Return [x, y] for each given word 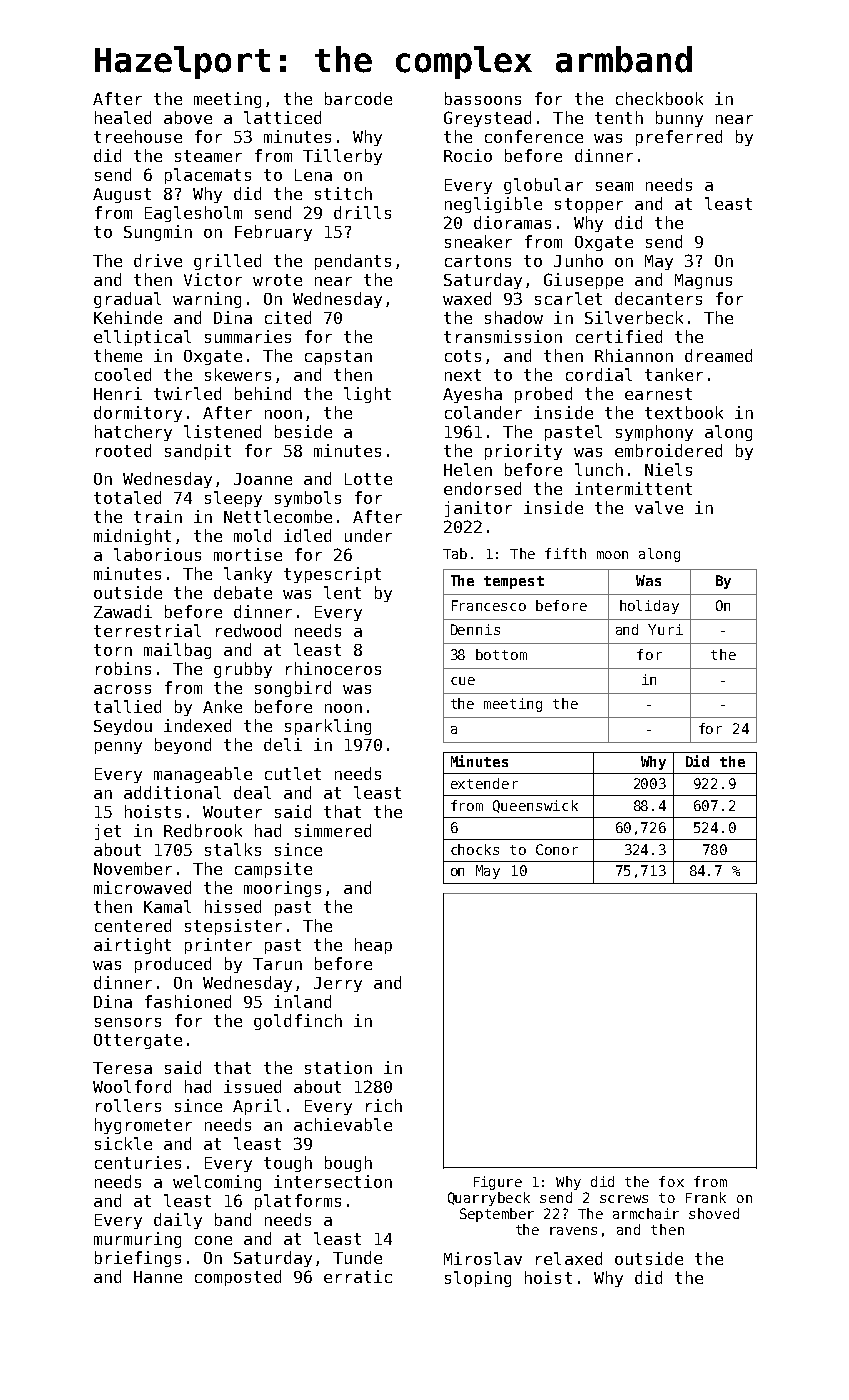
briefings [138, 1259]
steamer [208, 156]
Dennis [475, 629]
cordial [599, 374]
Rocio [468, 155]
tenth [619, 117]
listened [222, 431]
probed [543, 395]
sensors [128, 1022]
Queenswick [535, 806]
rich [384, 1105]
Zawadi [123, 611]
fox [671, 1181]
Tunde [357, 1257]
